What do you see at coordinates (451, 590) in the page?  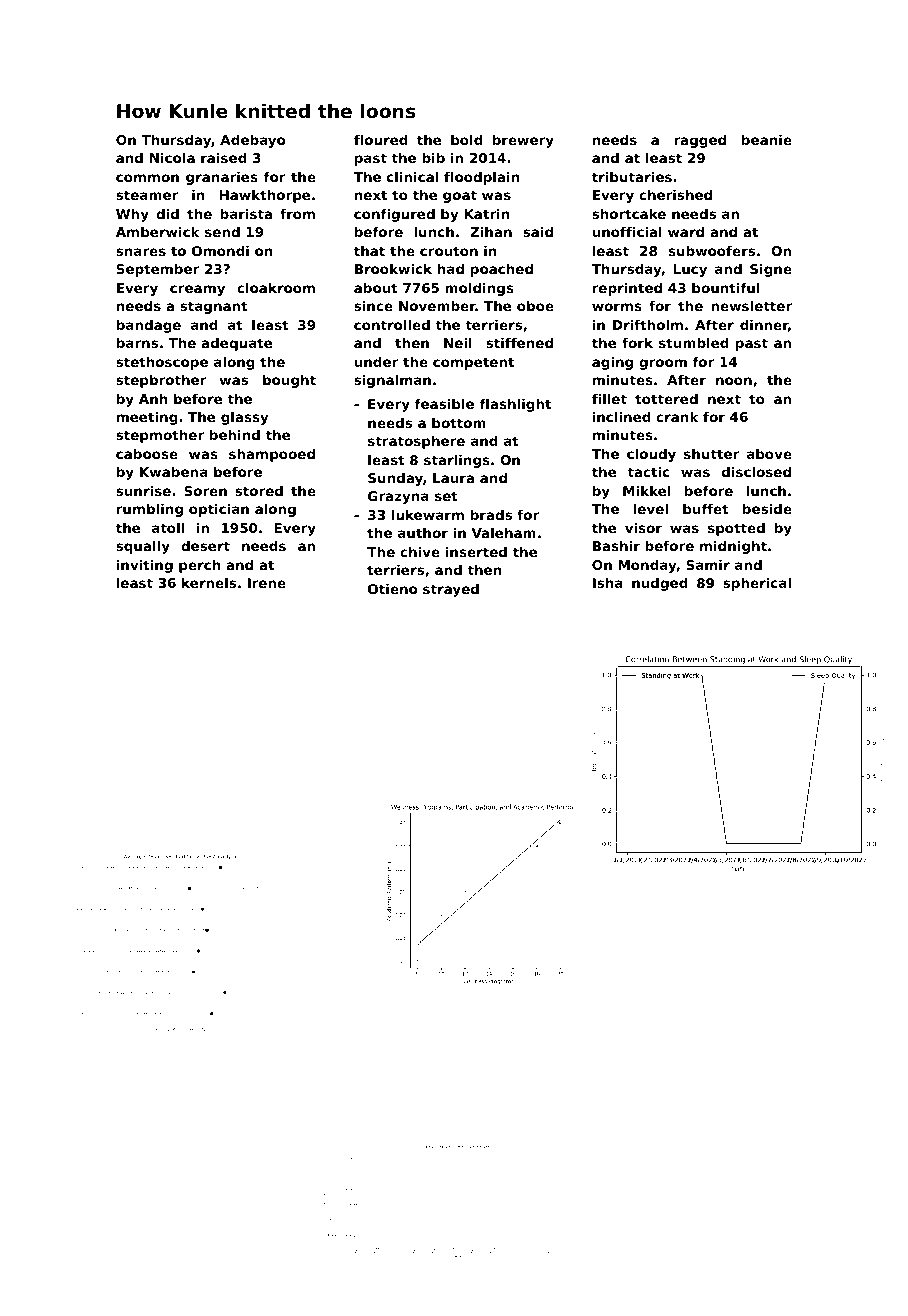 I see `strayed` at bounding box center [451, 590].
